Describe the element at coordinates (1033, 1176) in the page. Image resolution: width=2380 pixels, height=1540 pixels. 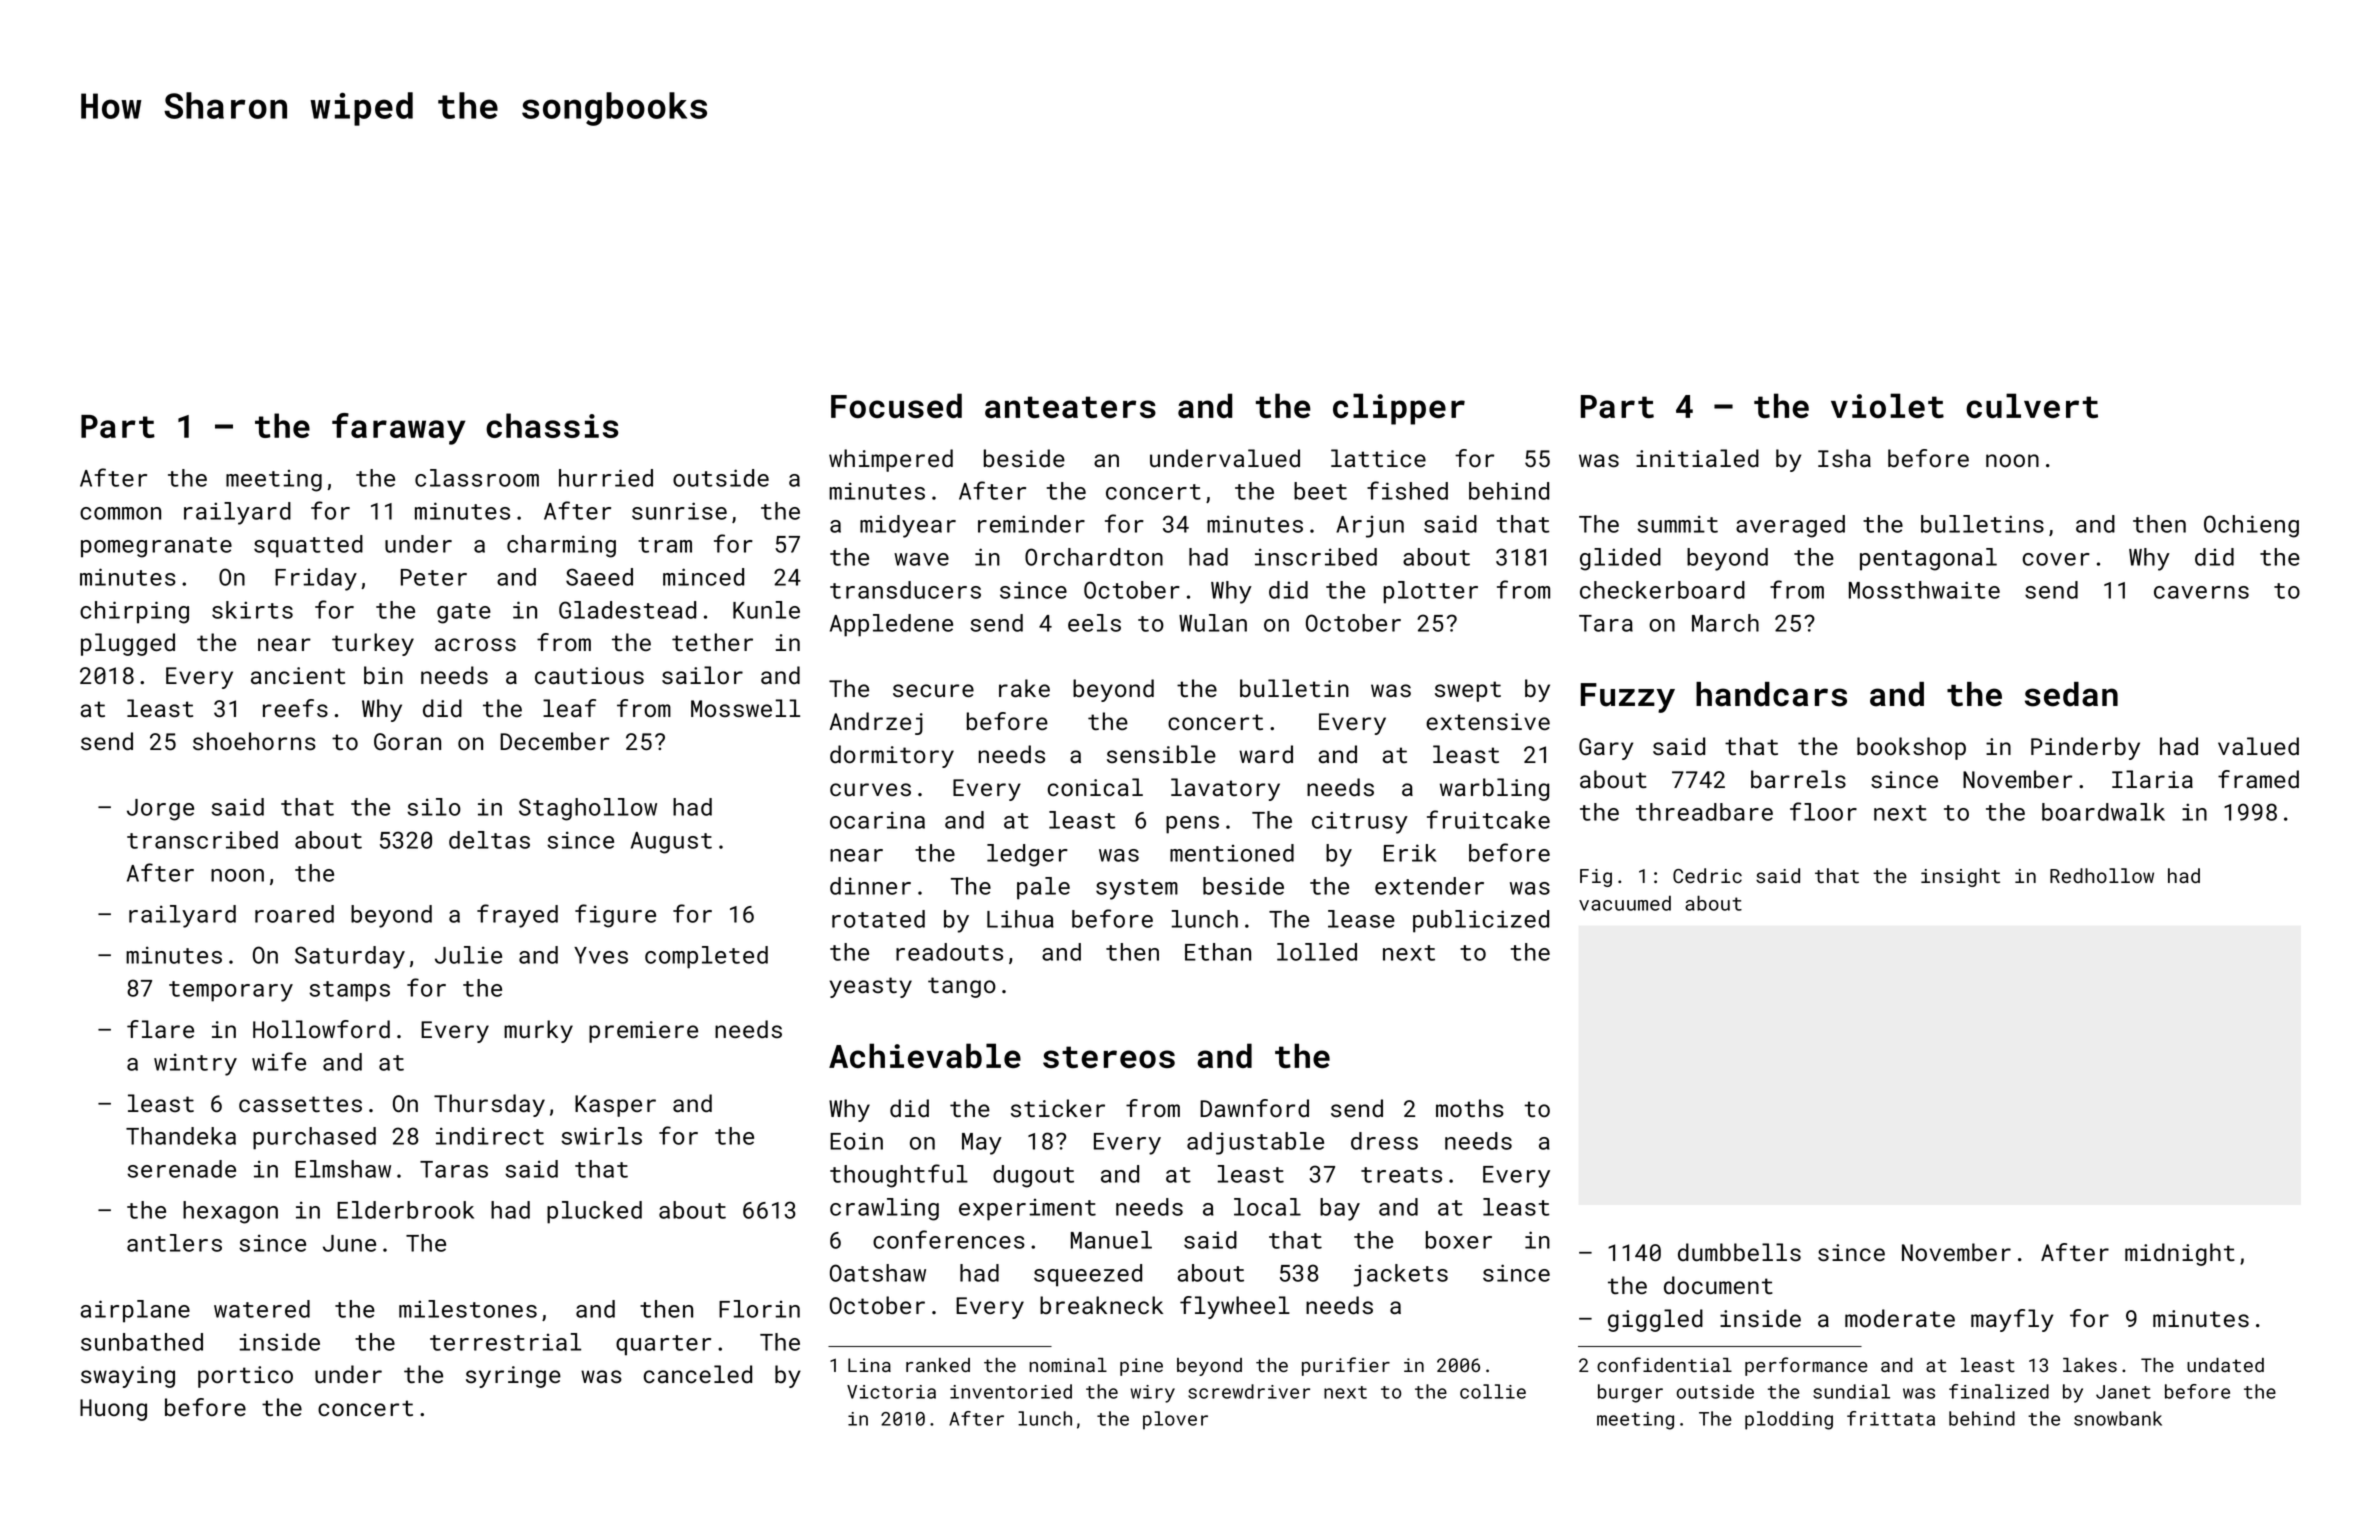
I see `dugout` at that location.
